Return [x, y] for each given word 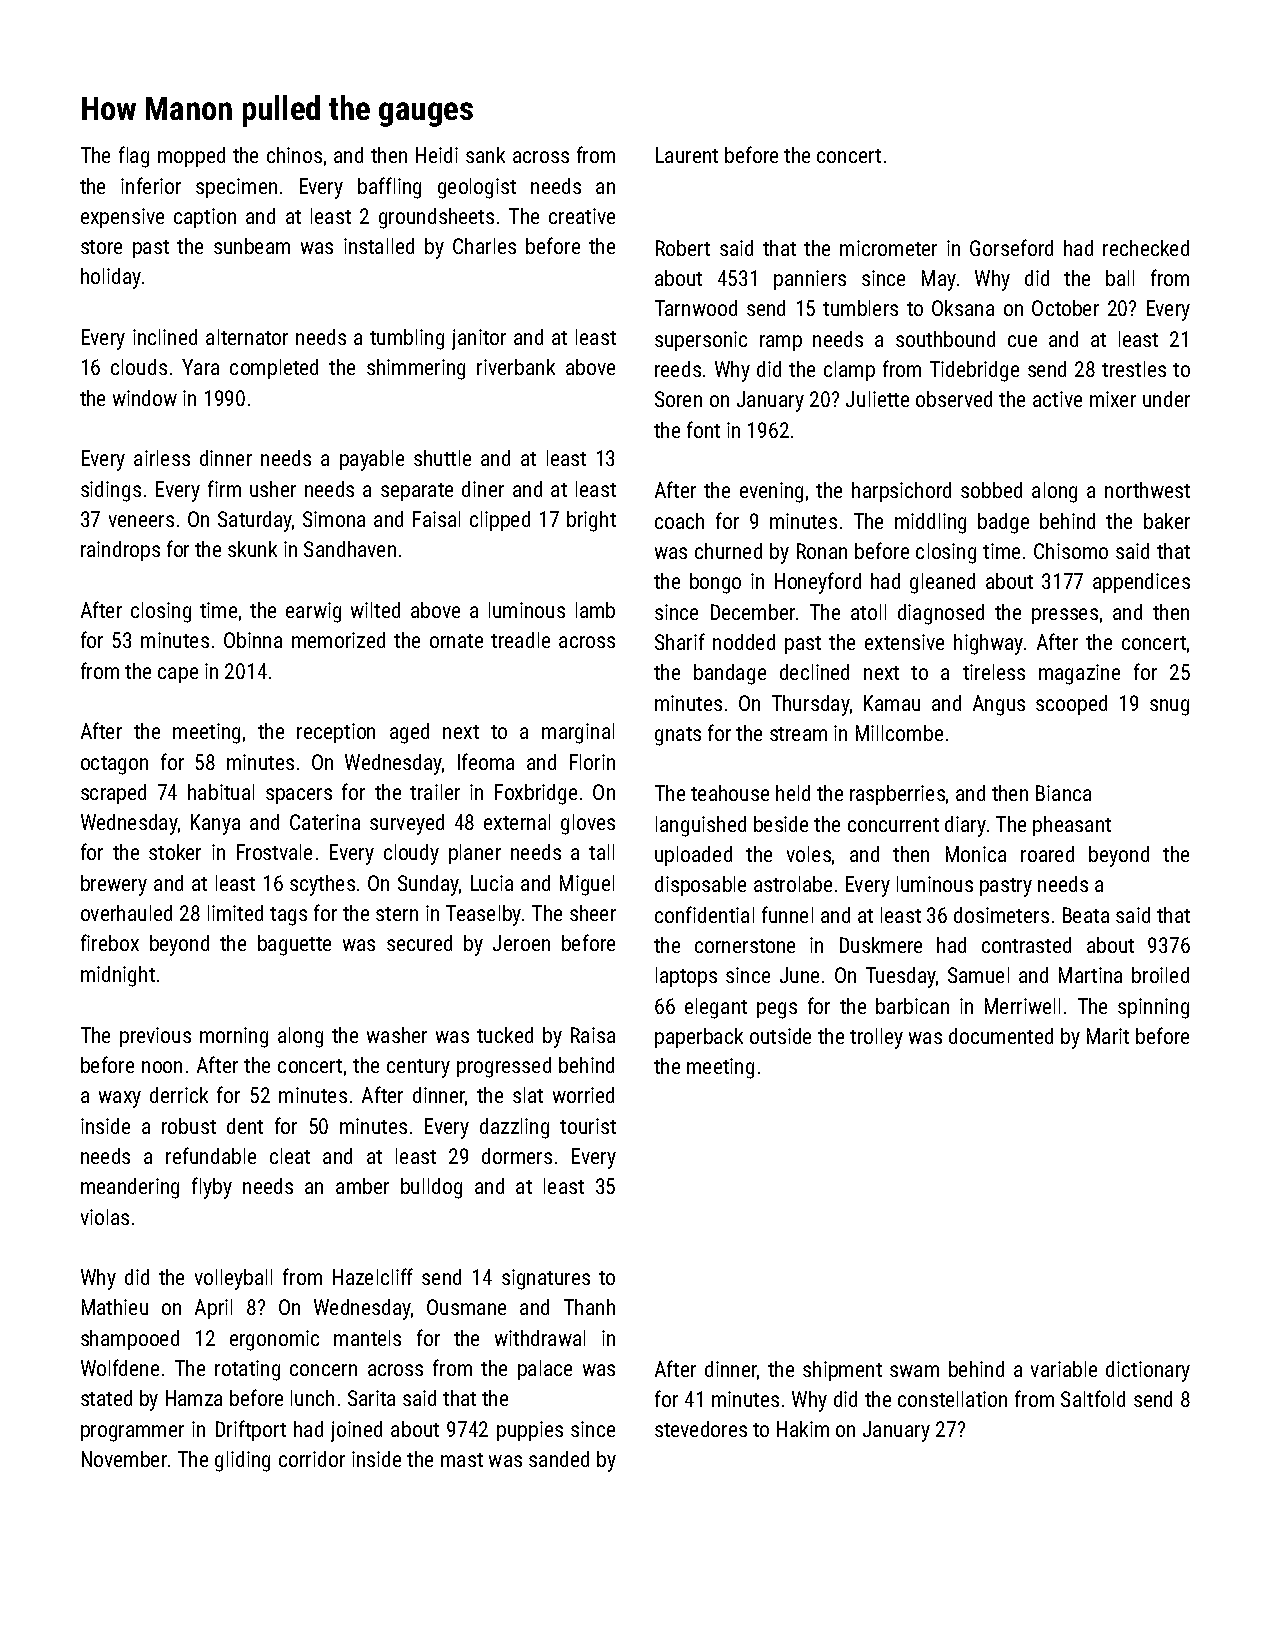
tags [288, 916]
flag [134, 157]
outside [780, 1036]
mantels [367, 1338]
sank [485, 155]
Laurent [687, 155]
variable [1064, 1369]
